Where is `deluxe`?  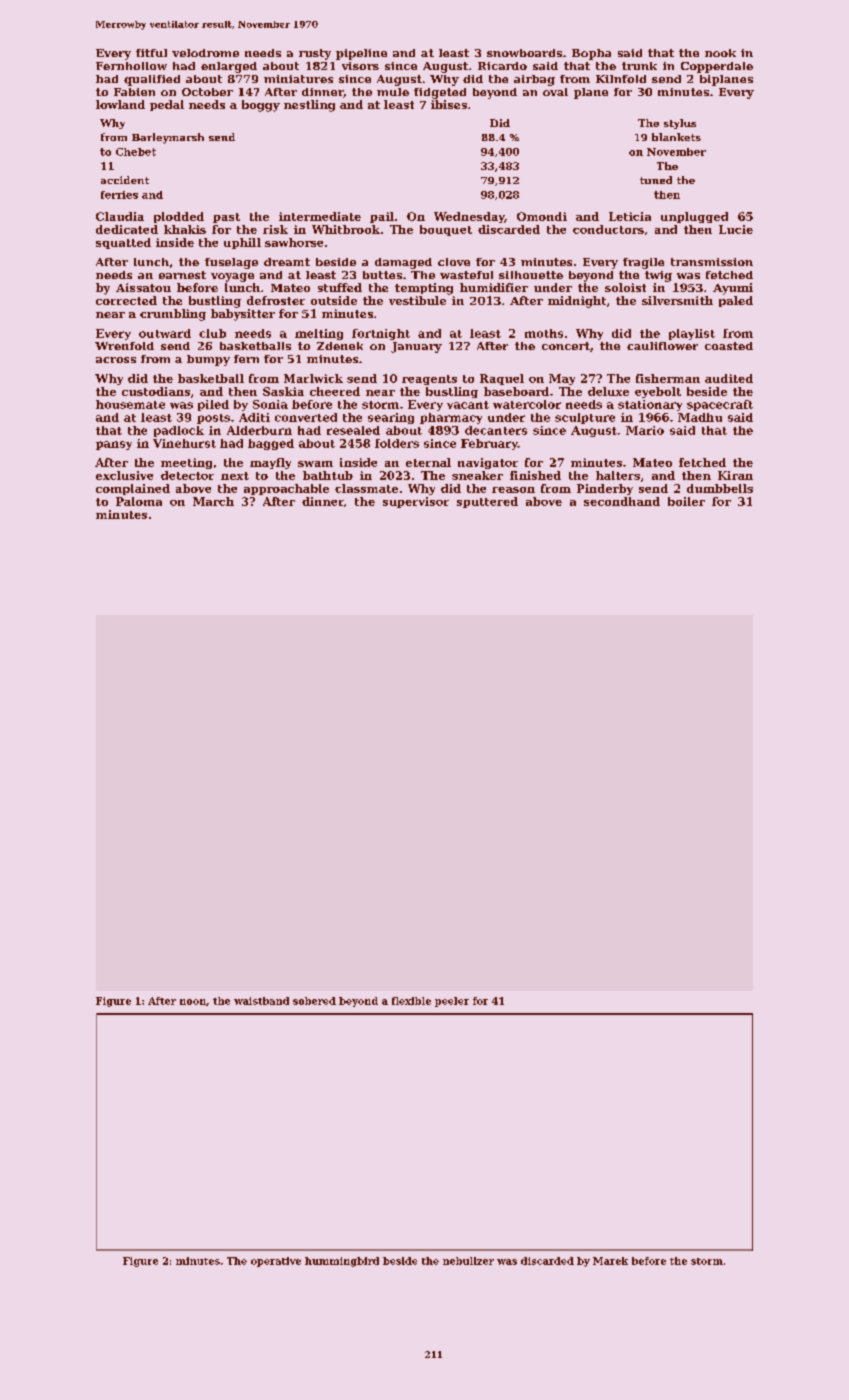
deluxe is located at coordinates (608, 391).
